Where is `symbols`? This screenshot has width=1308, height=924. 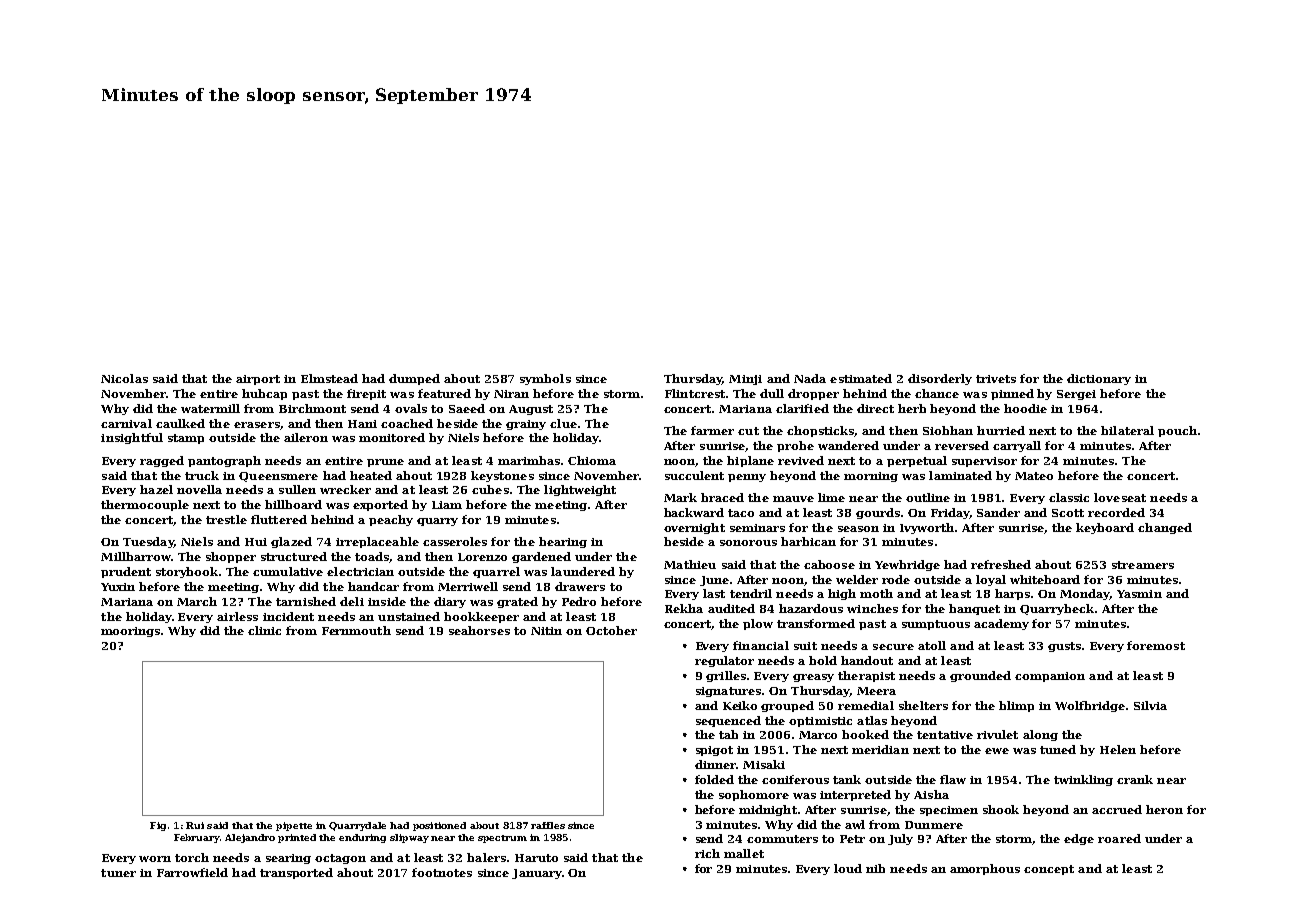
symbols is located at coordinates (545, 379).
